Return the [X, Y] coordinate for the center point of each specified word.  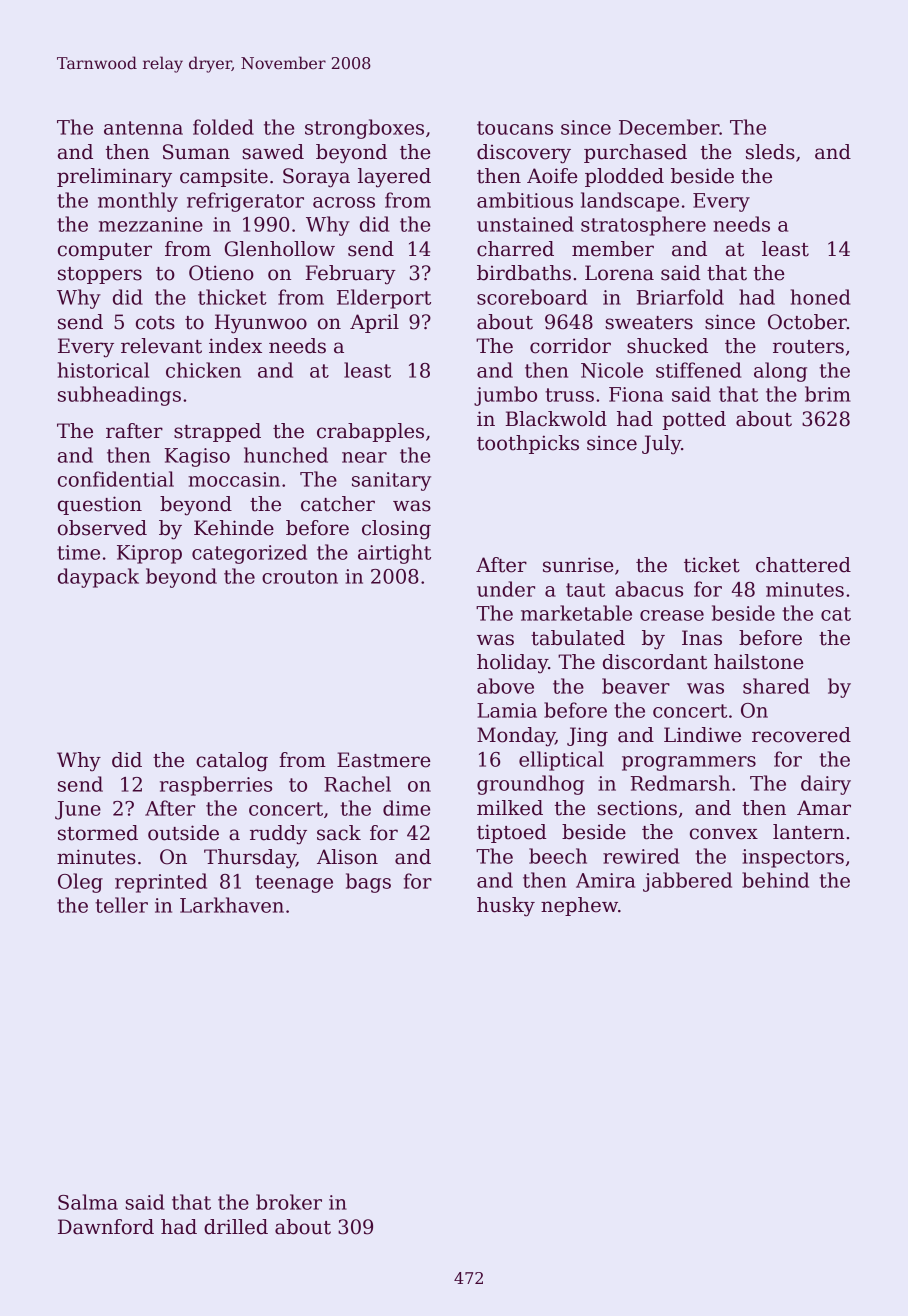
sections [637, 808]
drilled [236, 1227]
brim [828, 394]
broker [289, 1202]
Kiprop [149, 554]
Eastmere [384, 760]
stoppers [100, 275]
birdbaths [524, 273]
